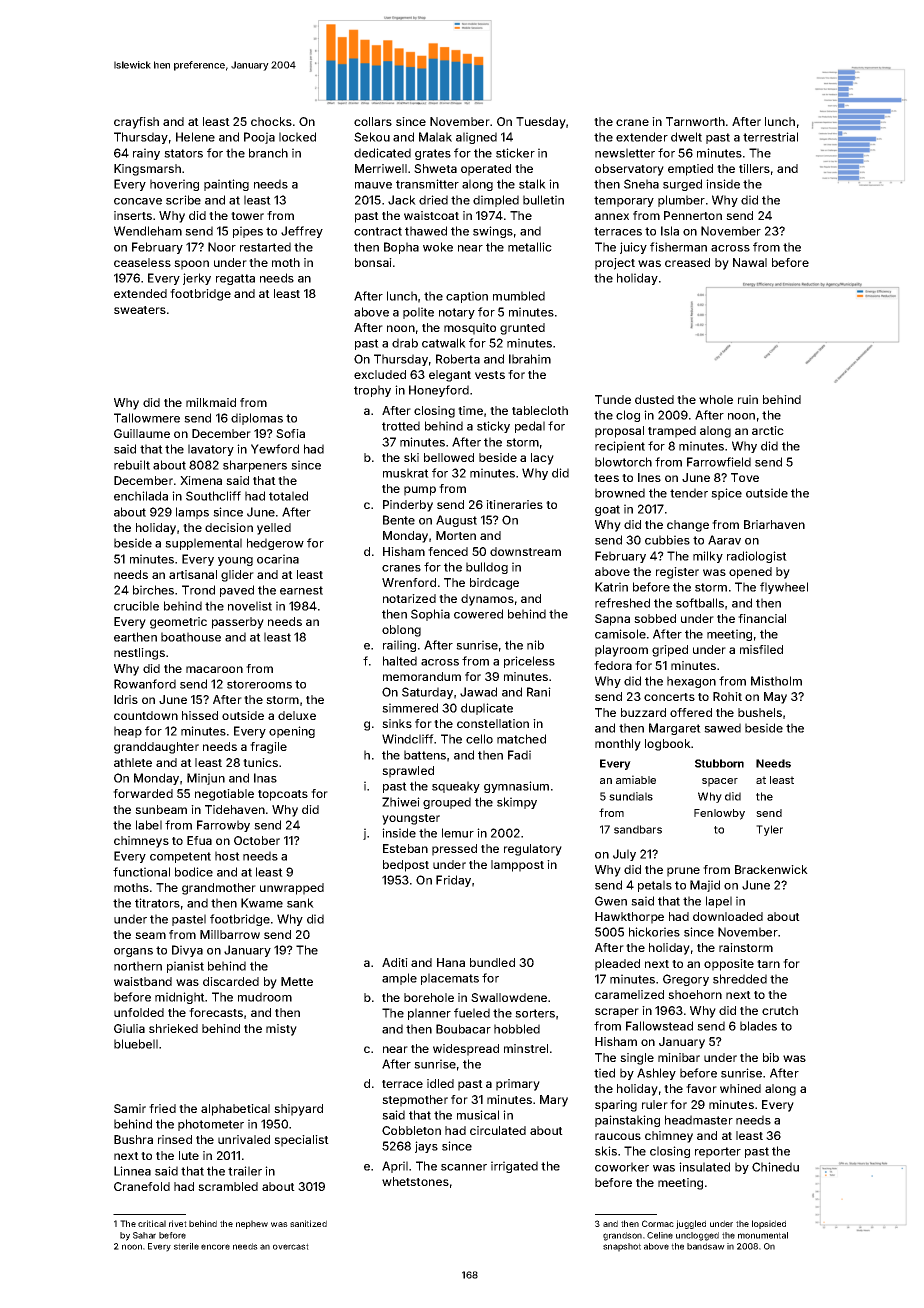 The image size is (924, 1308). I want to click on downloaded, so click(728, 916).
